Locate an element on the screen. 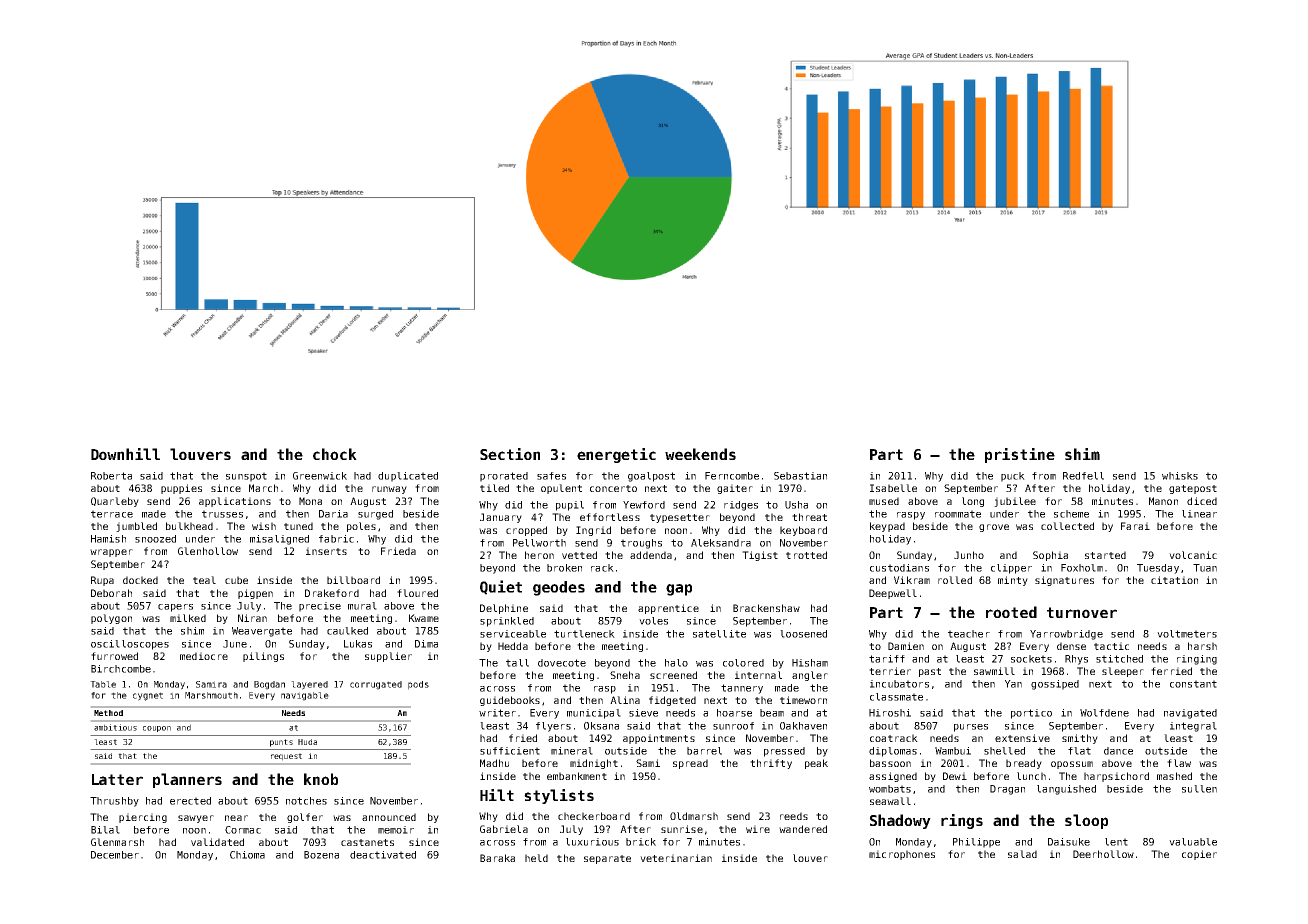 This screenshot has height=924, width=1308. whisks is located at coordinates (1180, 476).
